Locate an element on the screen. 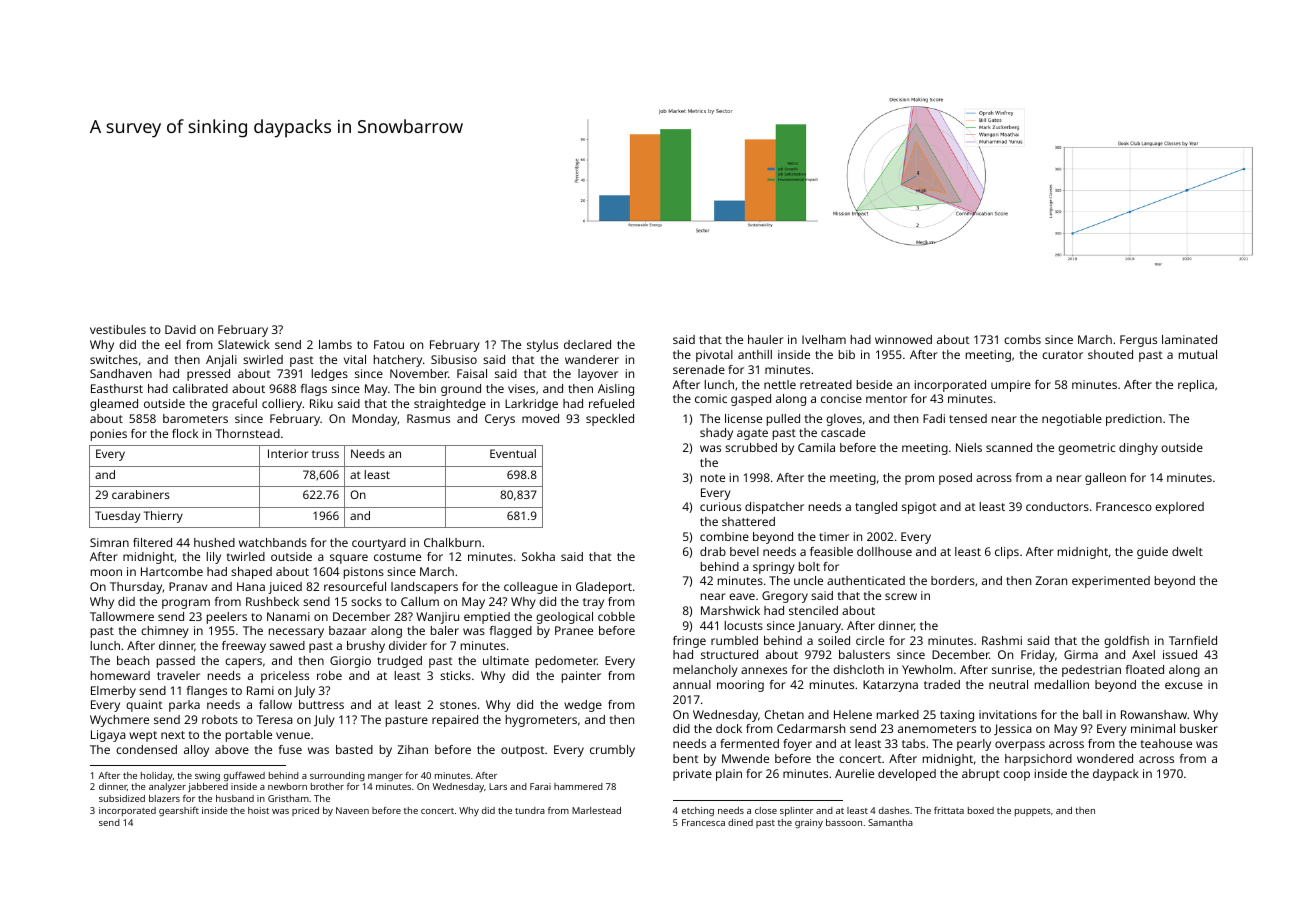 The height and width of the screenshot is (924, 1308). fermented is located at coordinates (749, 743).
